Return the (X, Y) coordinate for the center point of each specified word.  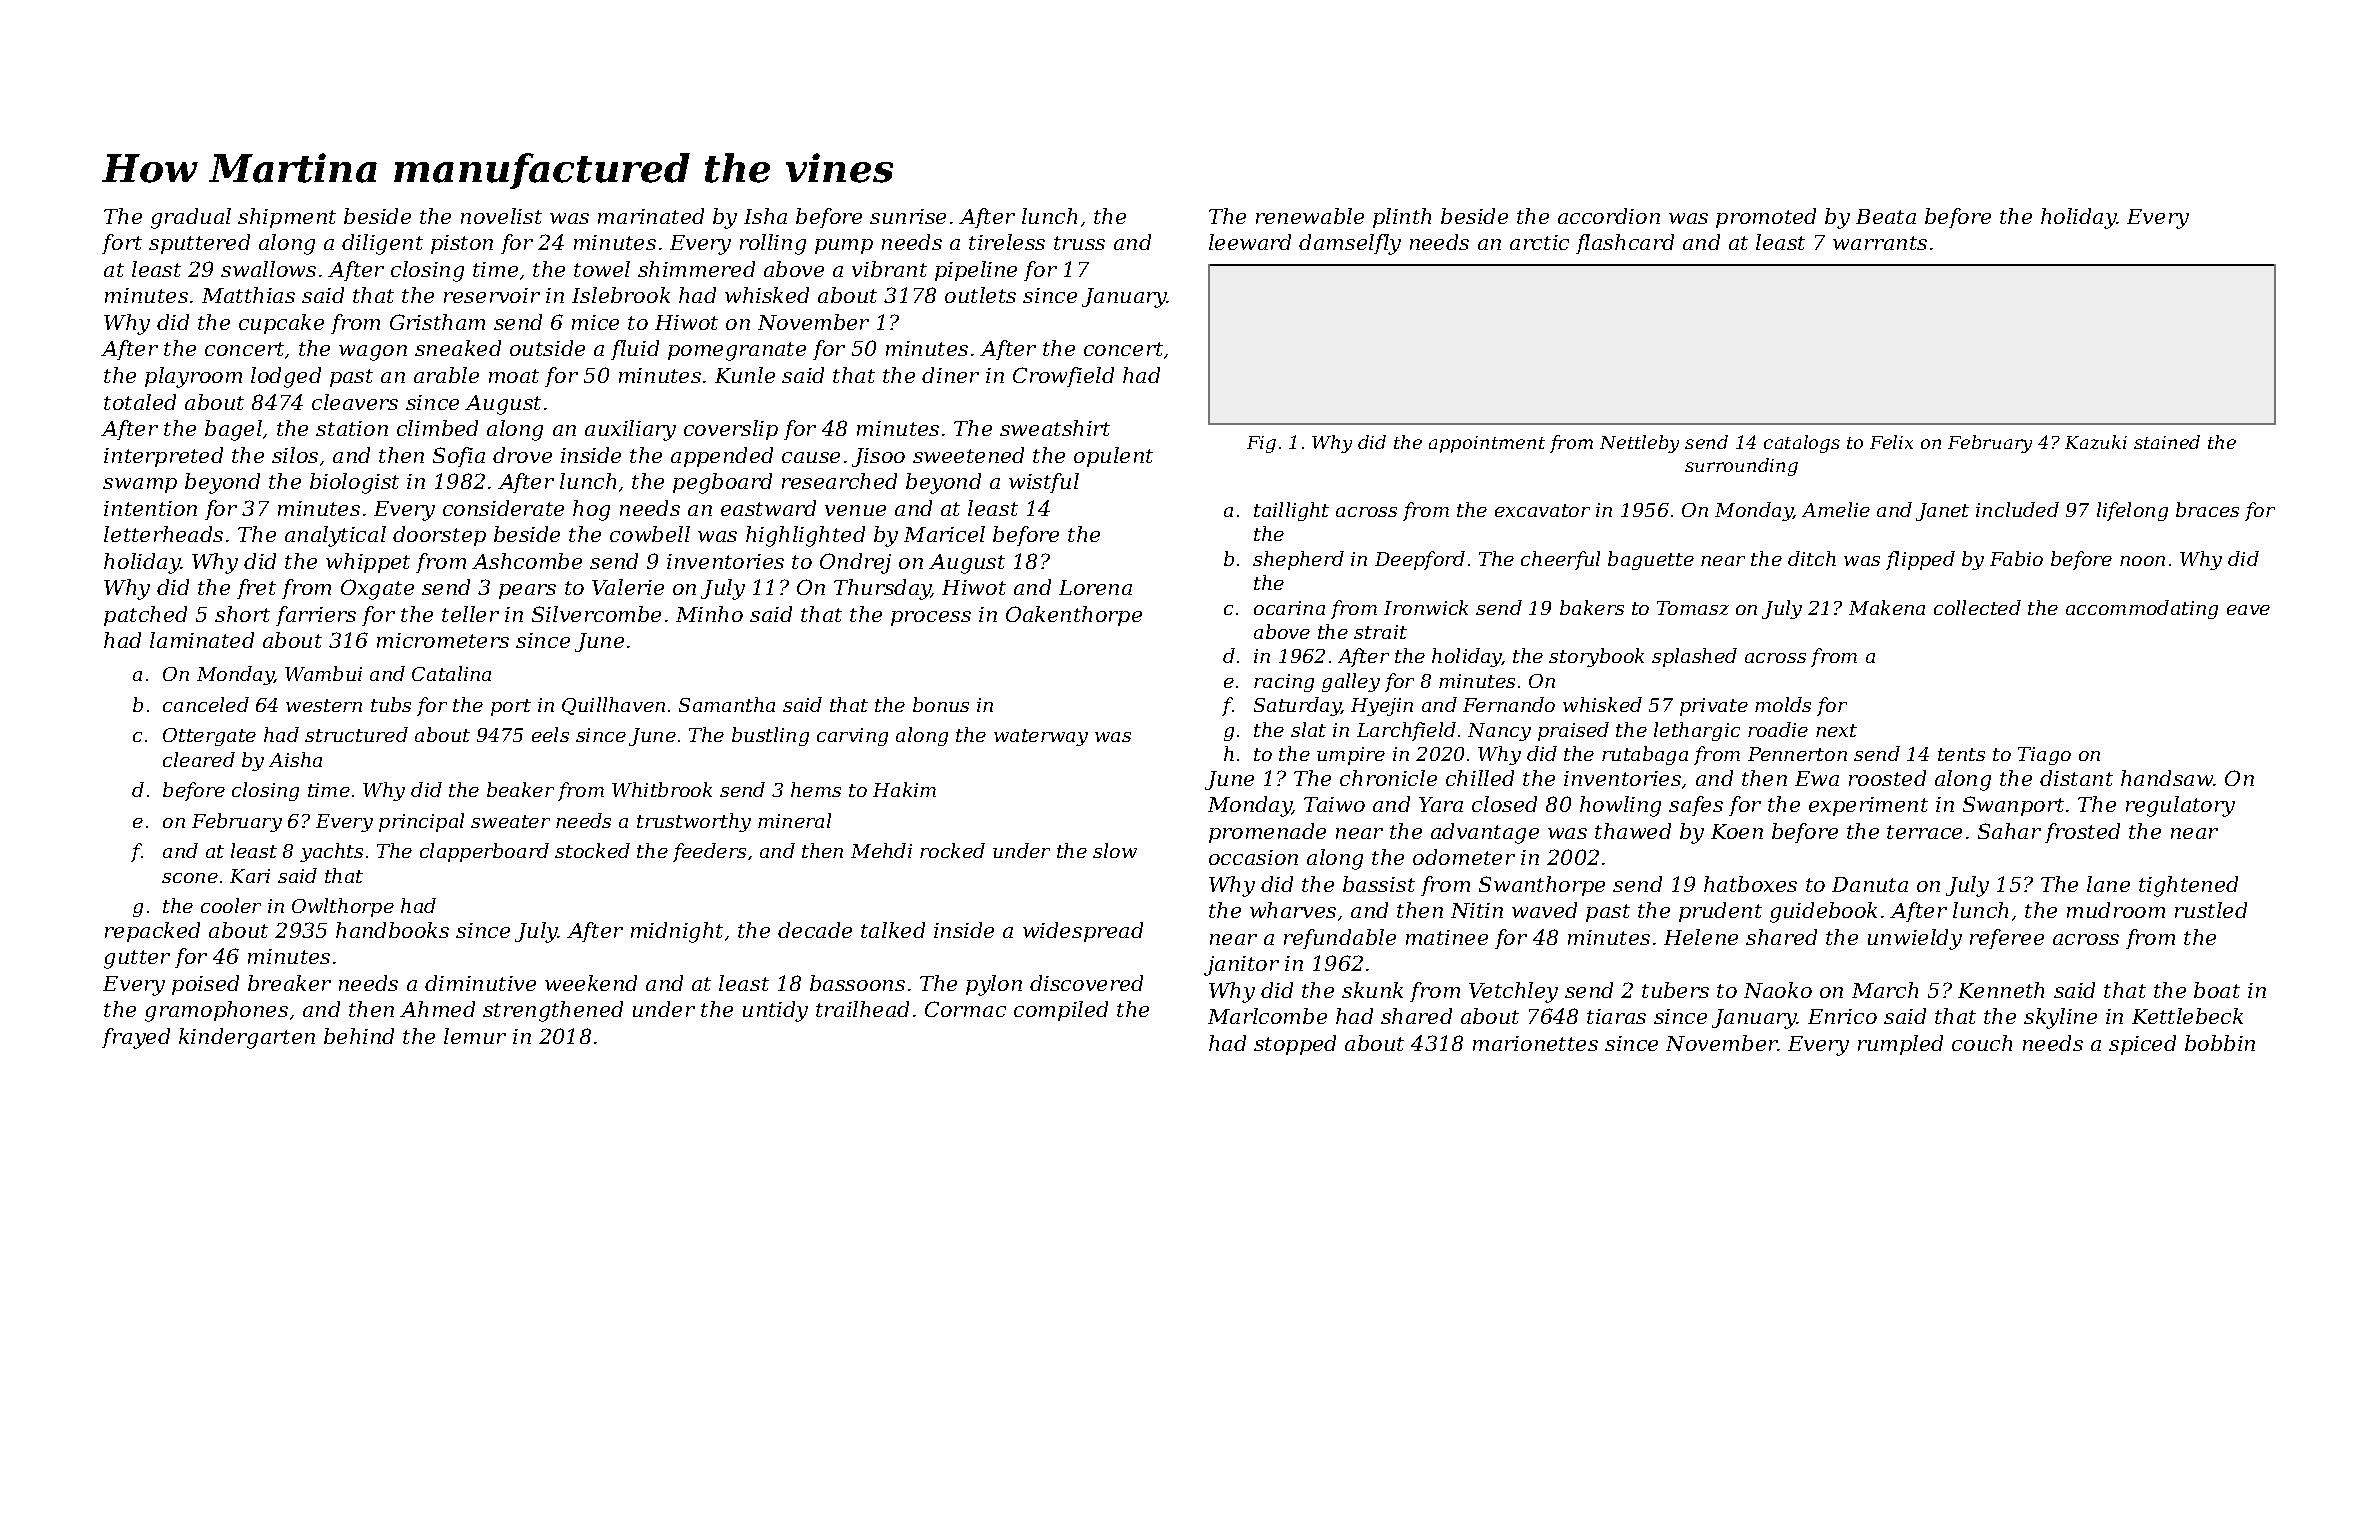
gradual (191, 218)
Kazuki (2096, 442)
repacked (152, 932)
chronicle (1388, 778)
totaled (140, 402)
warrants (1880, 243)
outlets (980, 295)
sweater (510, 821)
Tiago (2044, 756)
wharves (1293, 910)
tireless (1007, 242)
